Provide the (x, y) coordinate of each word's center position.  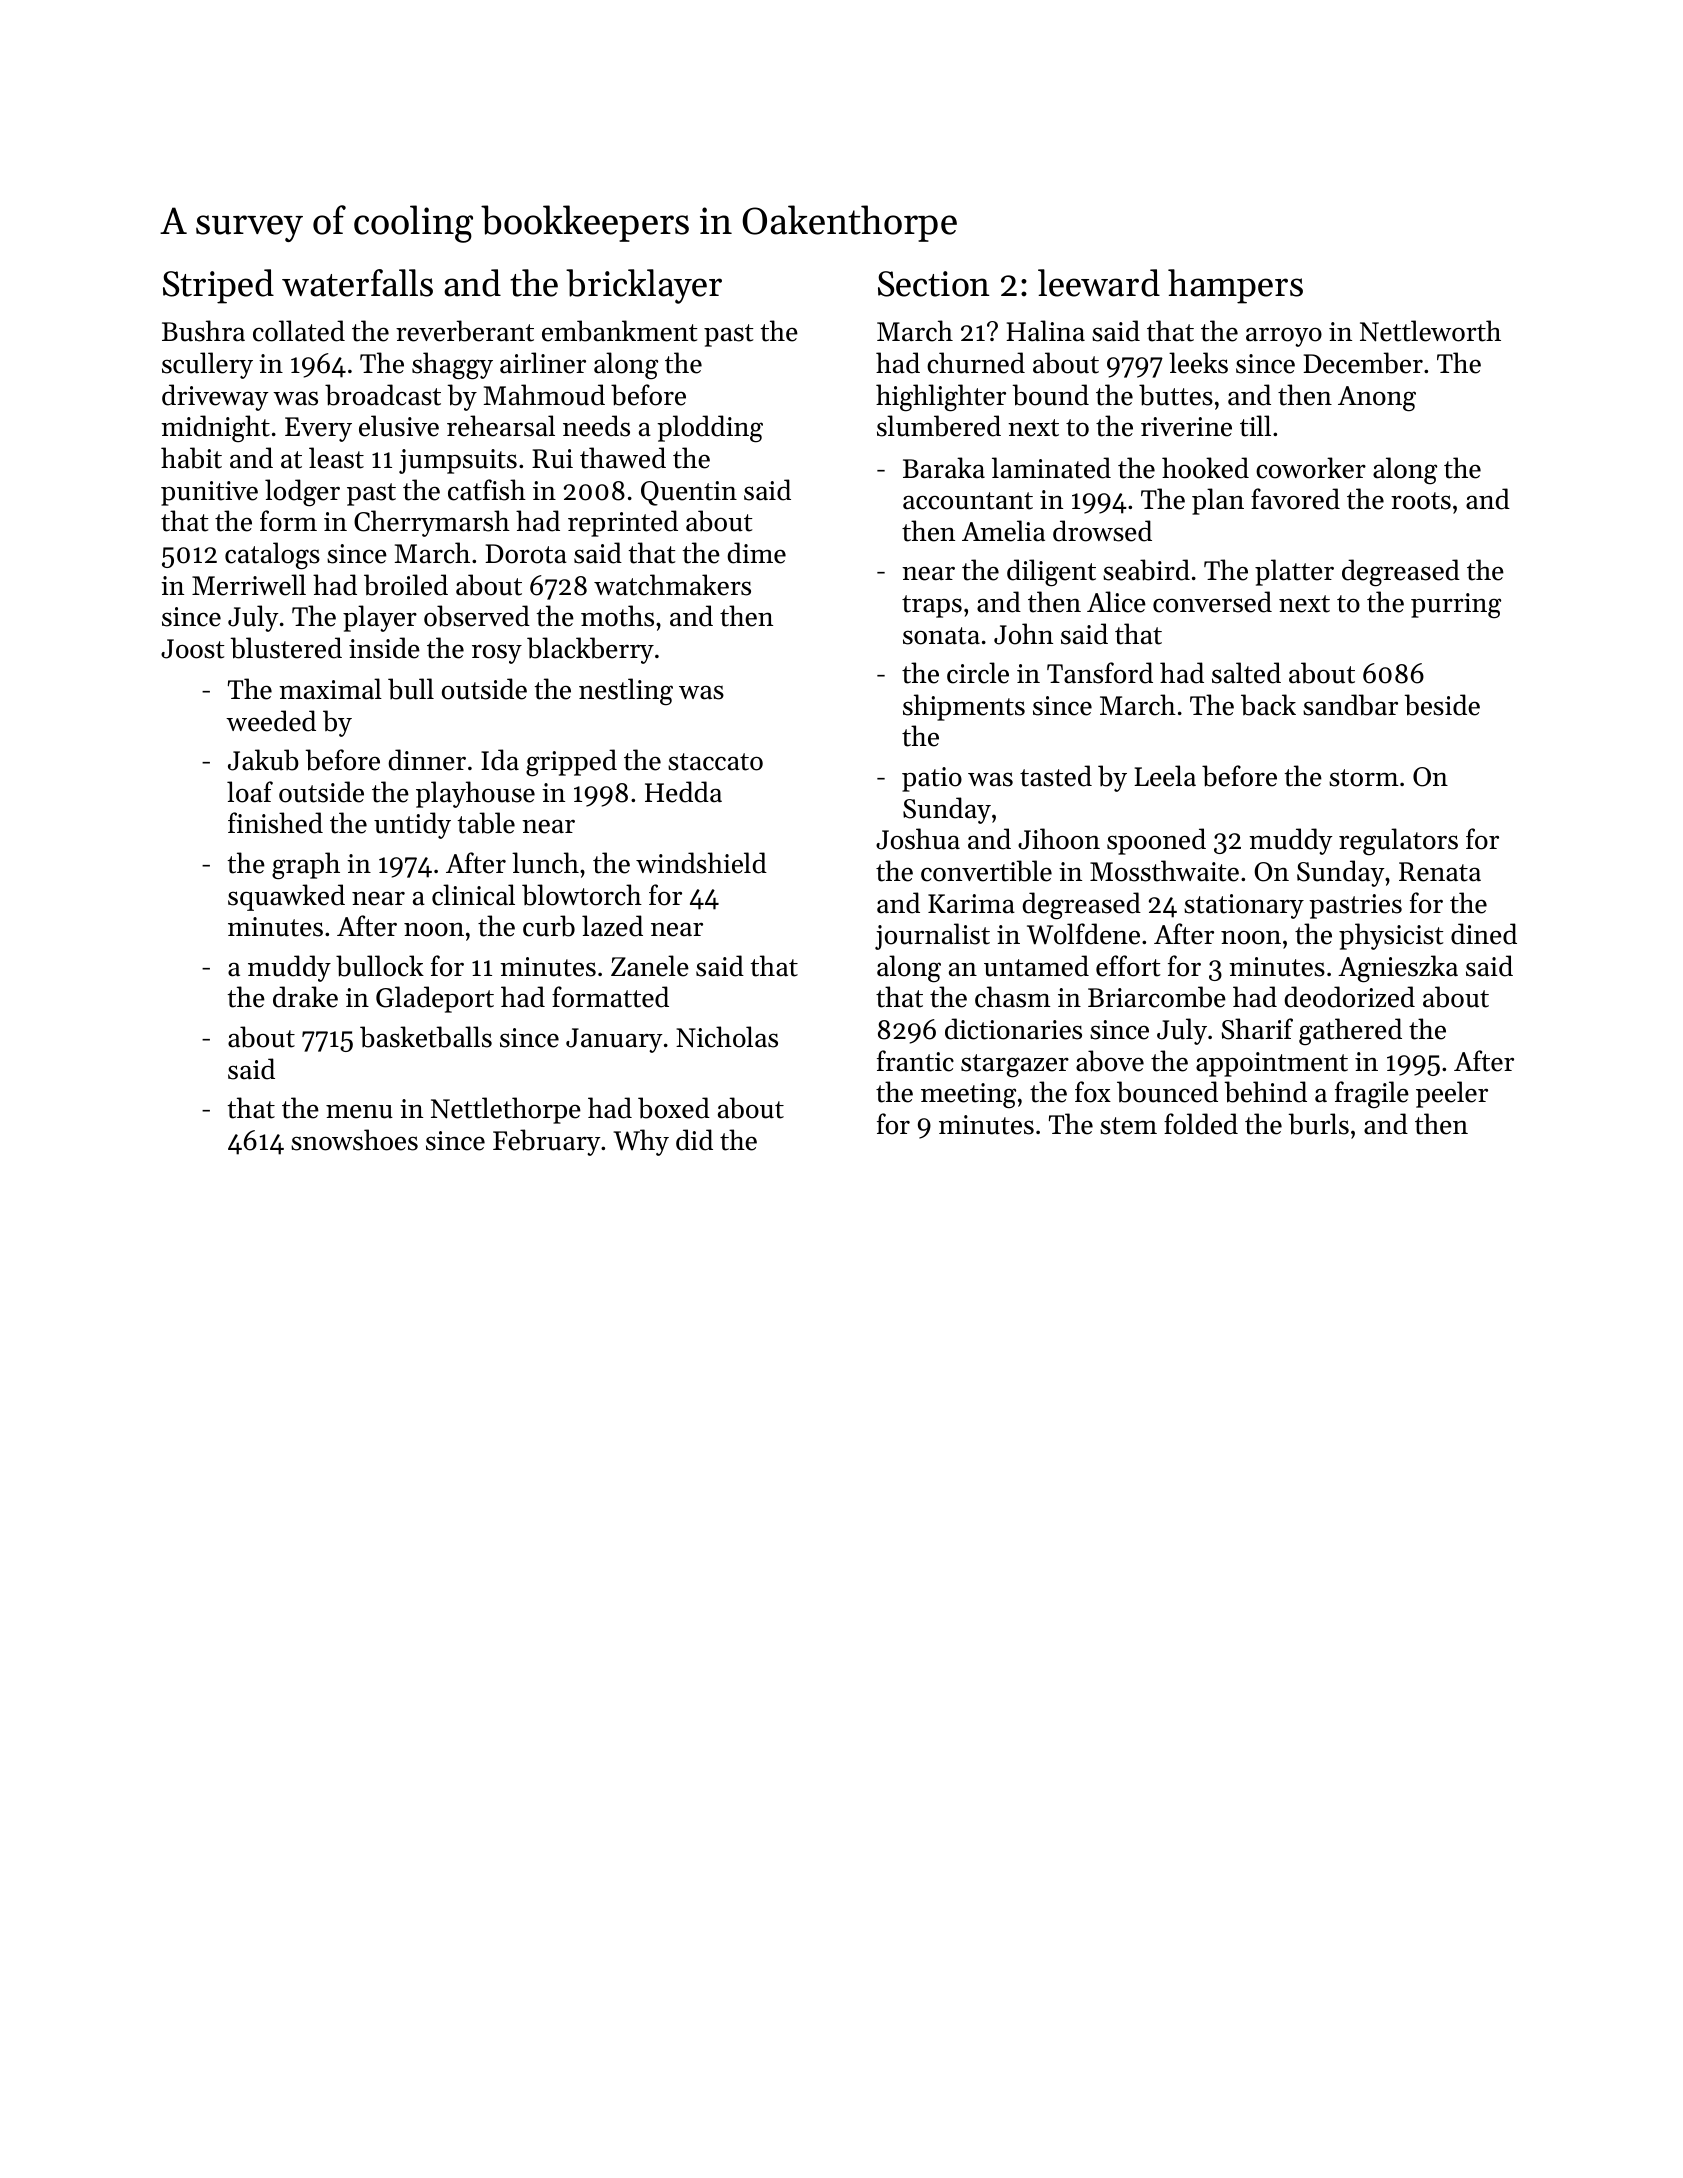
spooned (1156, 841)
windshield (701, 863)
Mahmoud (544, 395)
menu (359, 1111)
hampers (1235, 286)
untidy (412, 825)
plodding (710, 429)
